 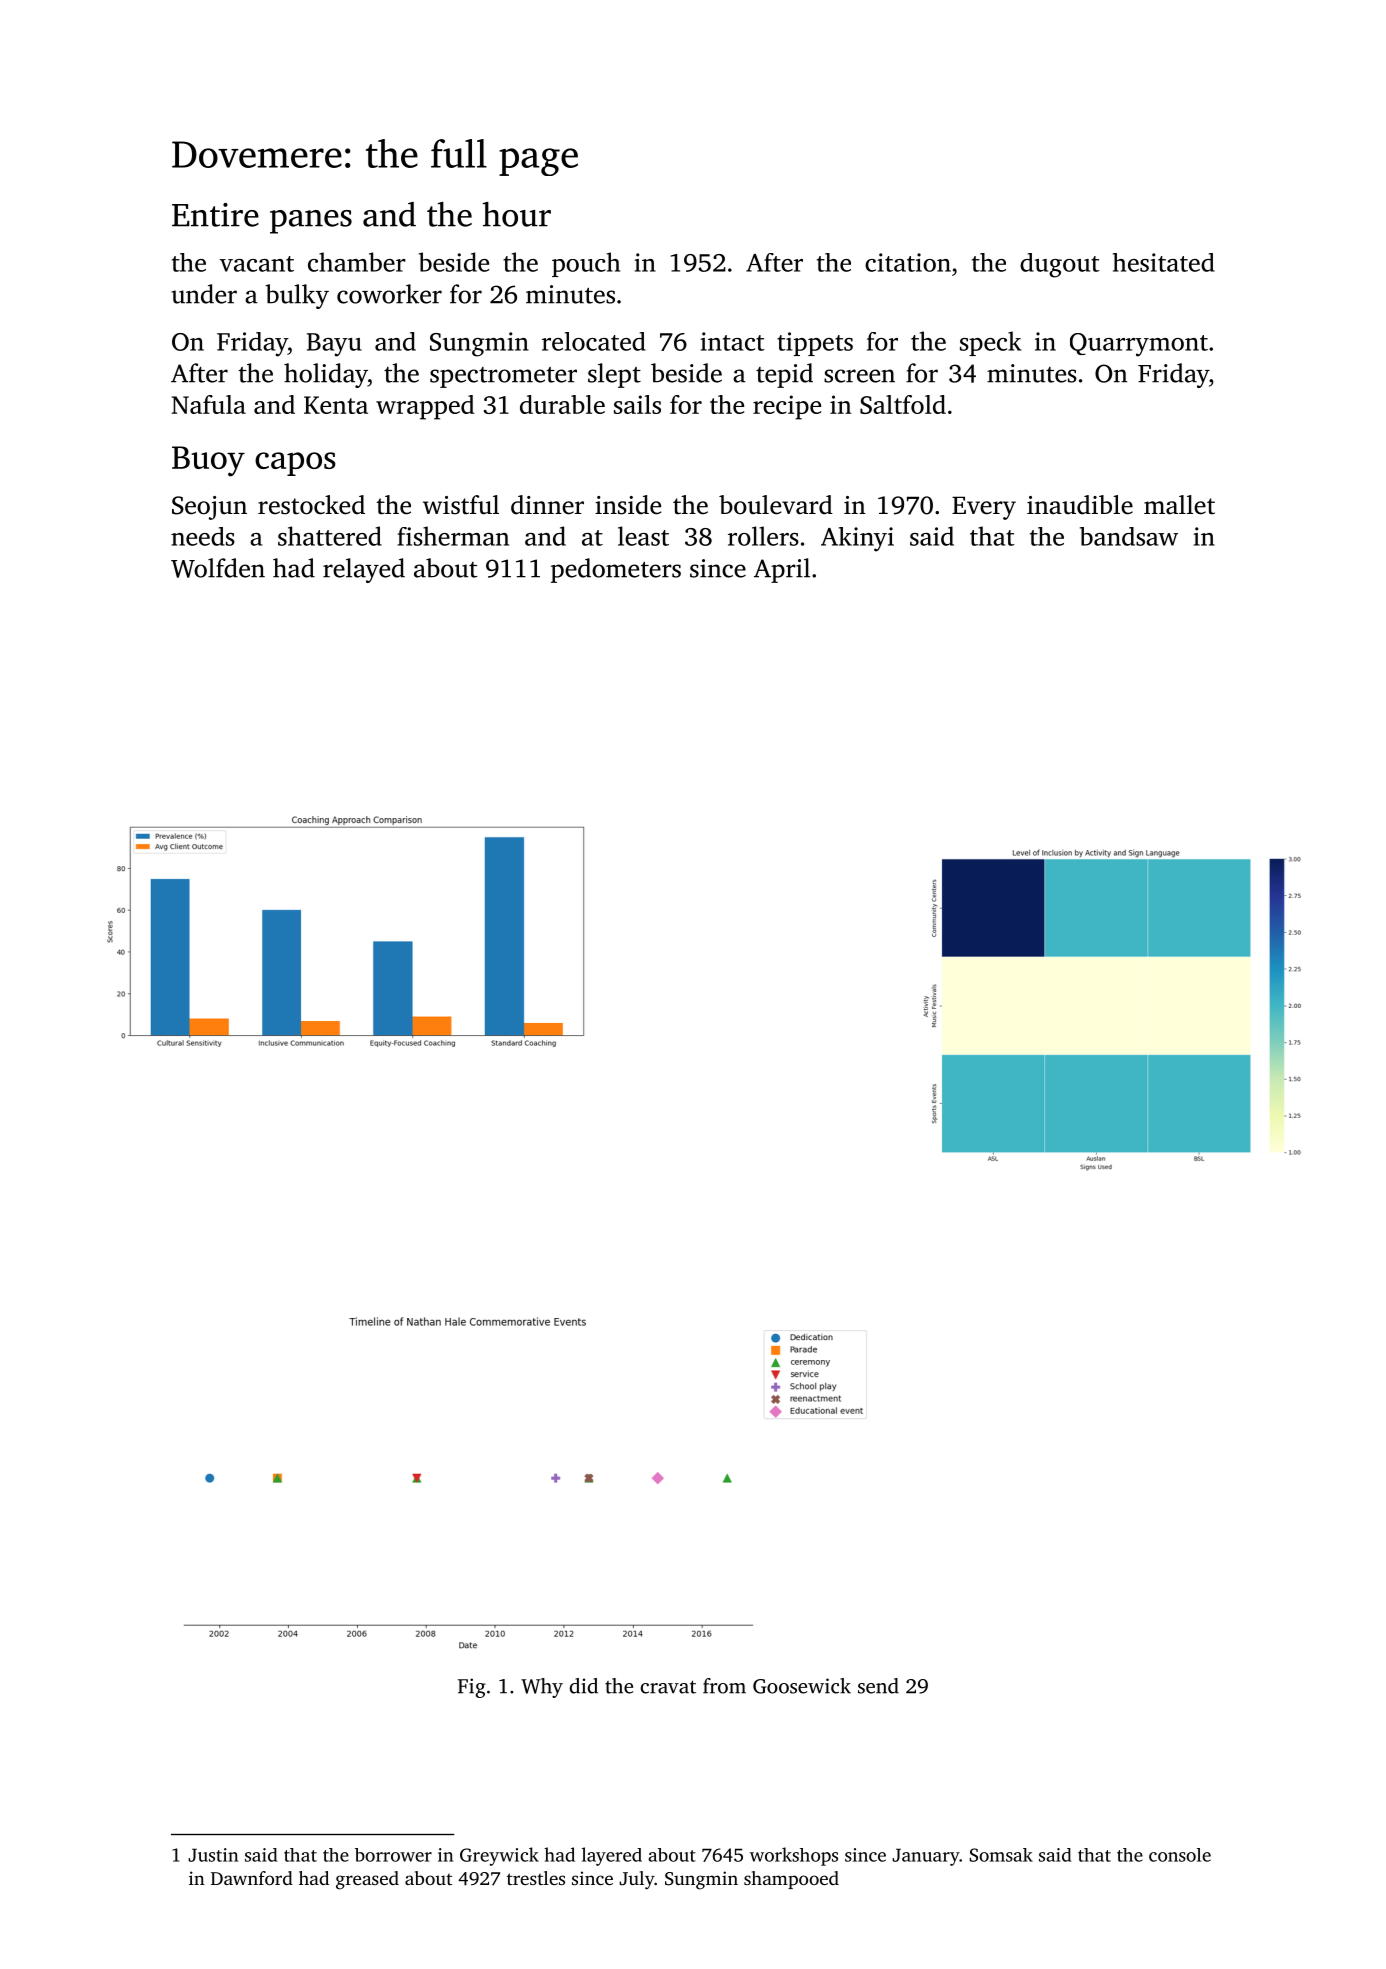 I want to click on hour, so click(x=517, y=214).
